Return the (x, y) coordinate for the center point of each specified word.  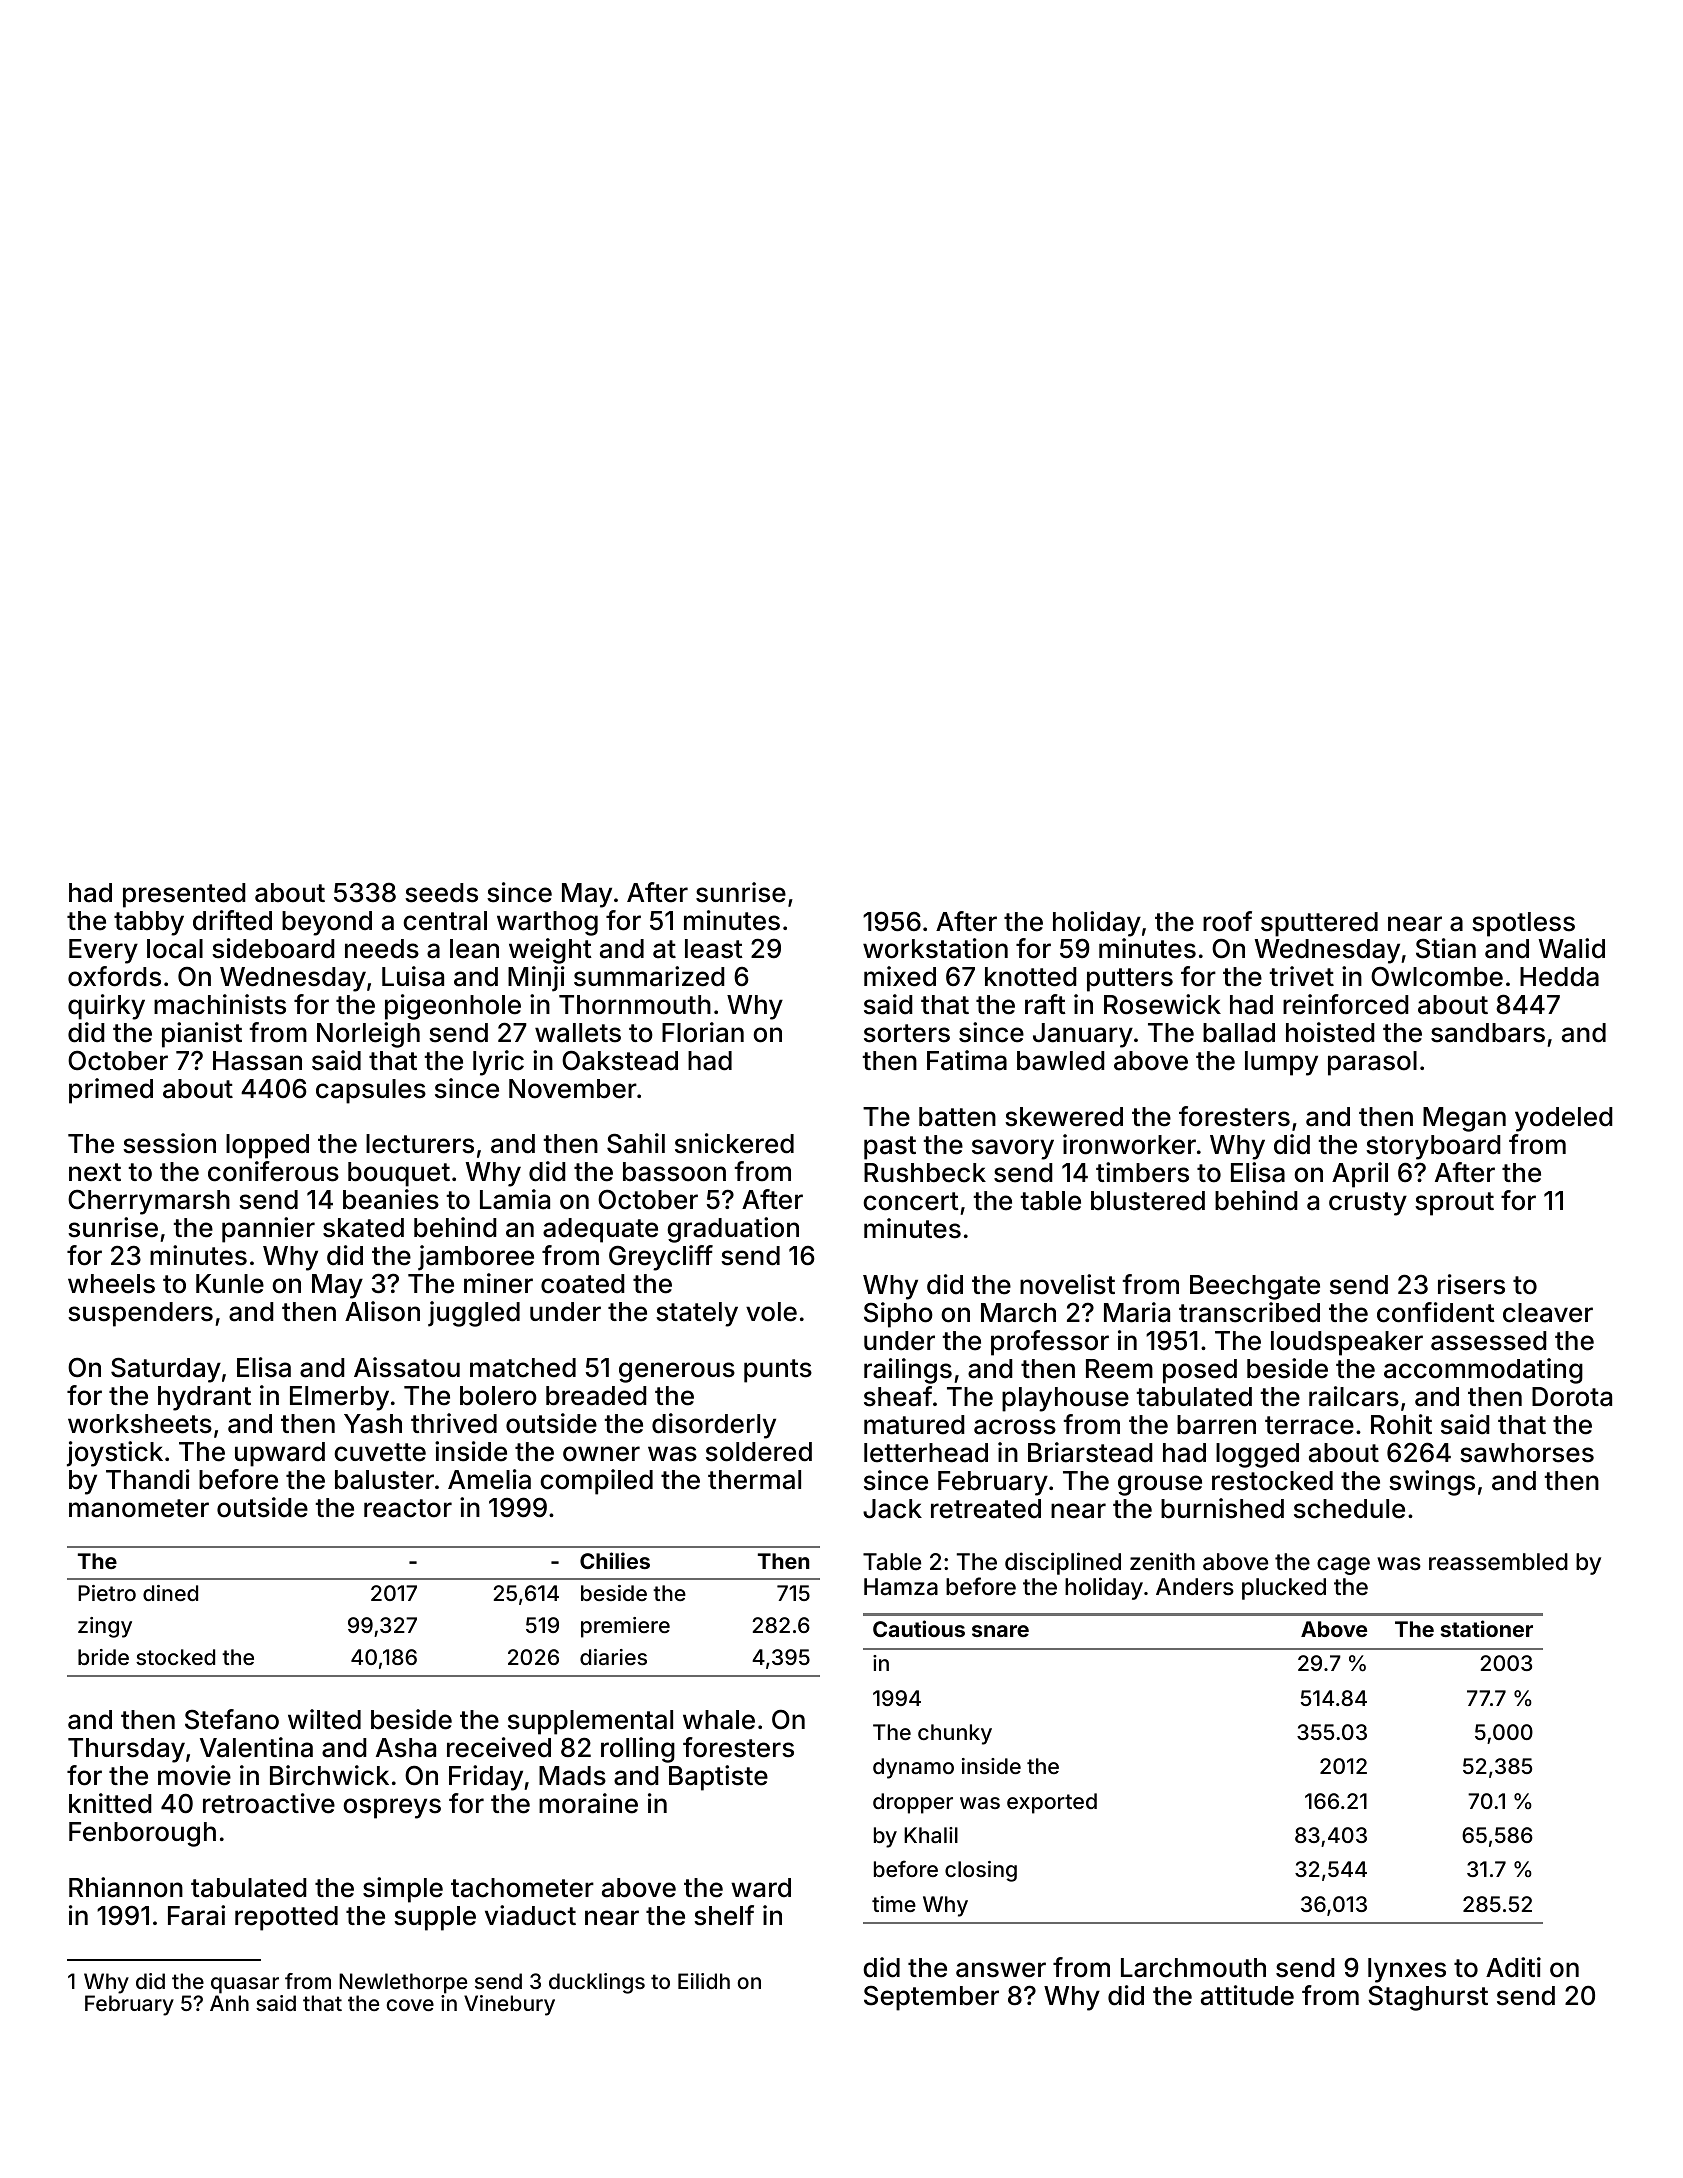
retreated (986, 1509)
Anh (229, 2003)
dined (170, 1593)
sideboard (273, 948)
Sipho (898, 1315)
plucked (1284, 1589)
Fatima (967, 1060)
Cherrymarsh (149, 1202)
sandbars (1488, 1033)
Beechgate (1255, 1287)
